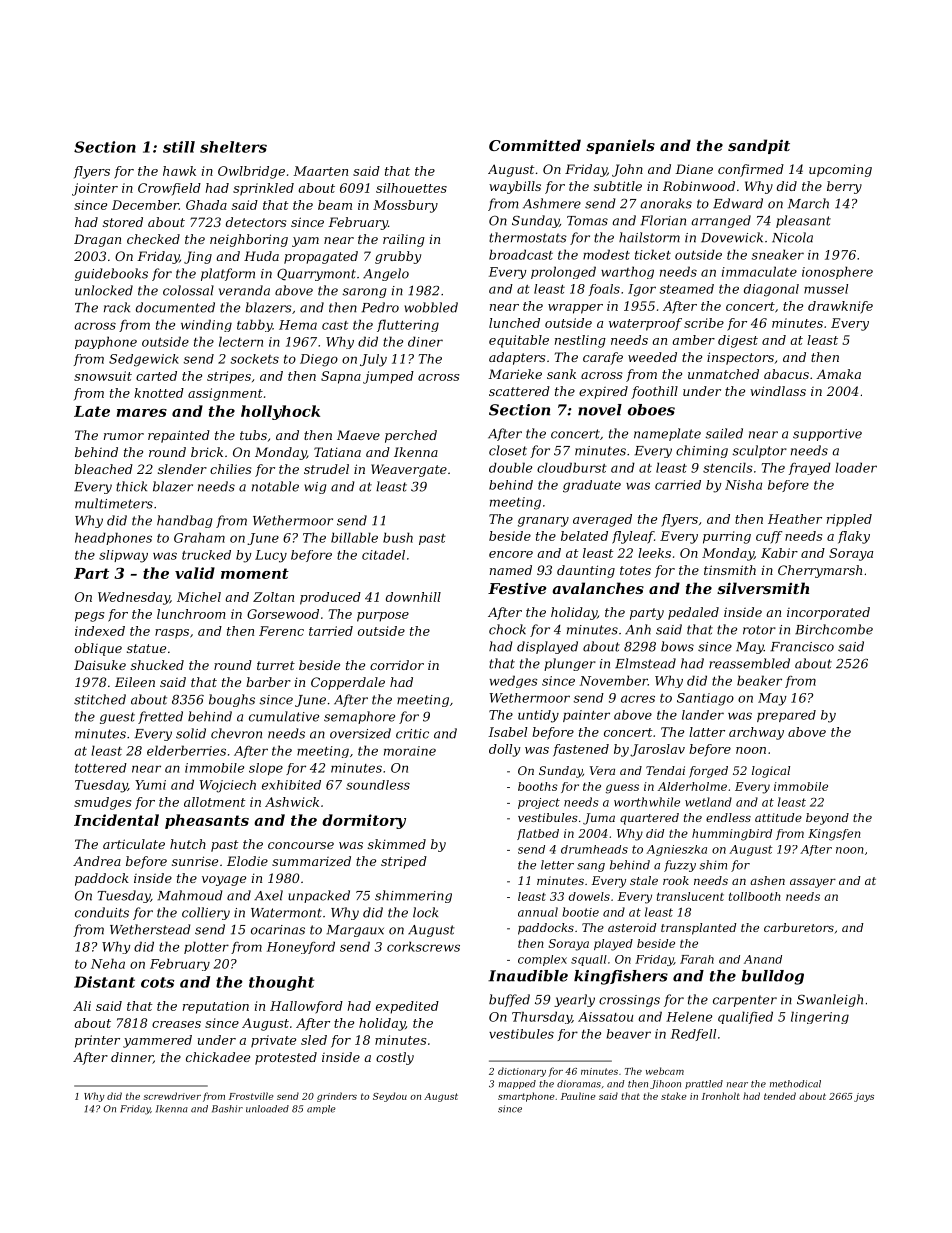  What do you see at coordinates (97, 861) in the page?
I see `Andrea` at bounding box center [97, 861].
